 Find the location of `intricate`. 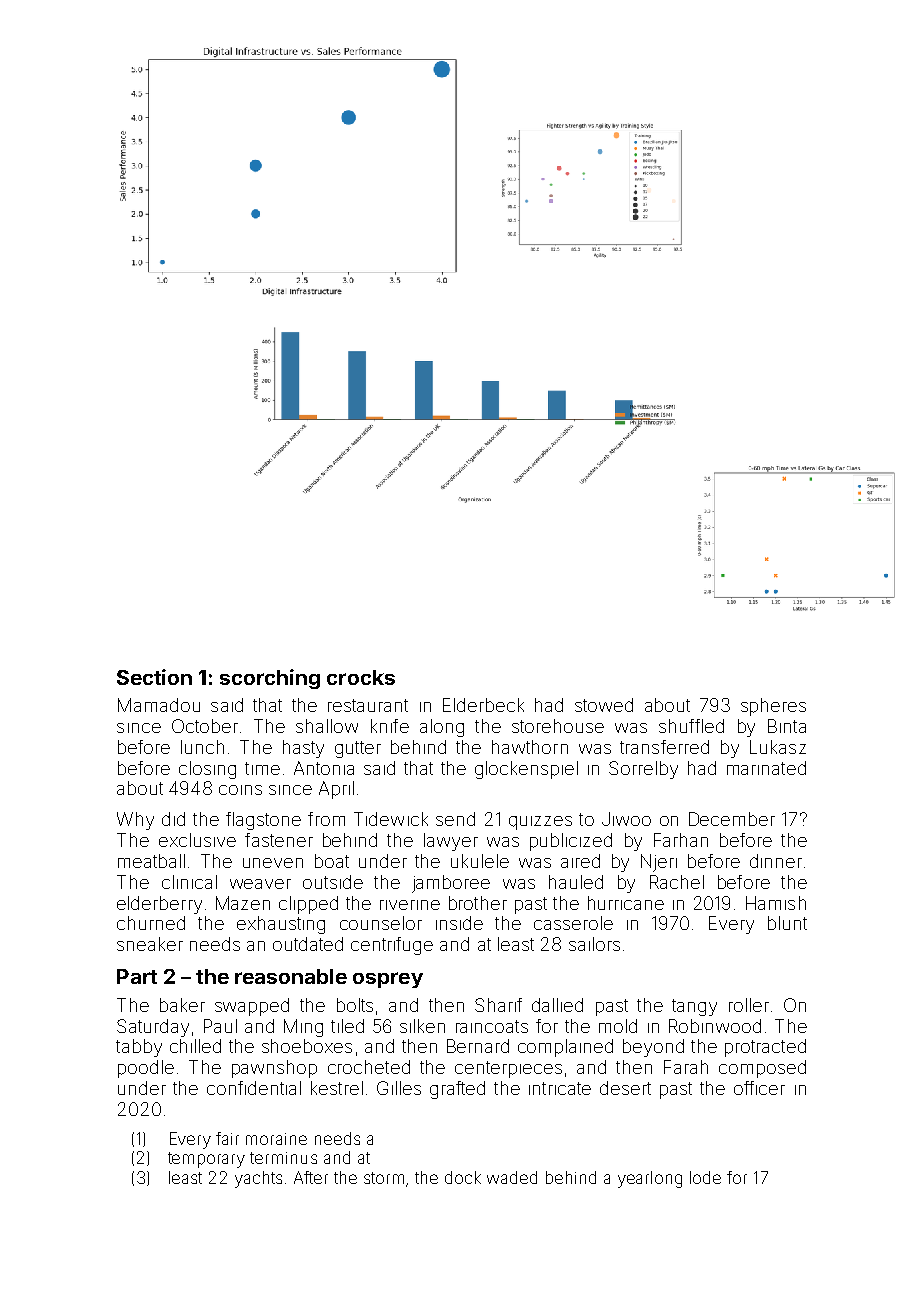

intricate is located at coordinates (560, 1088).
